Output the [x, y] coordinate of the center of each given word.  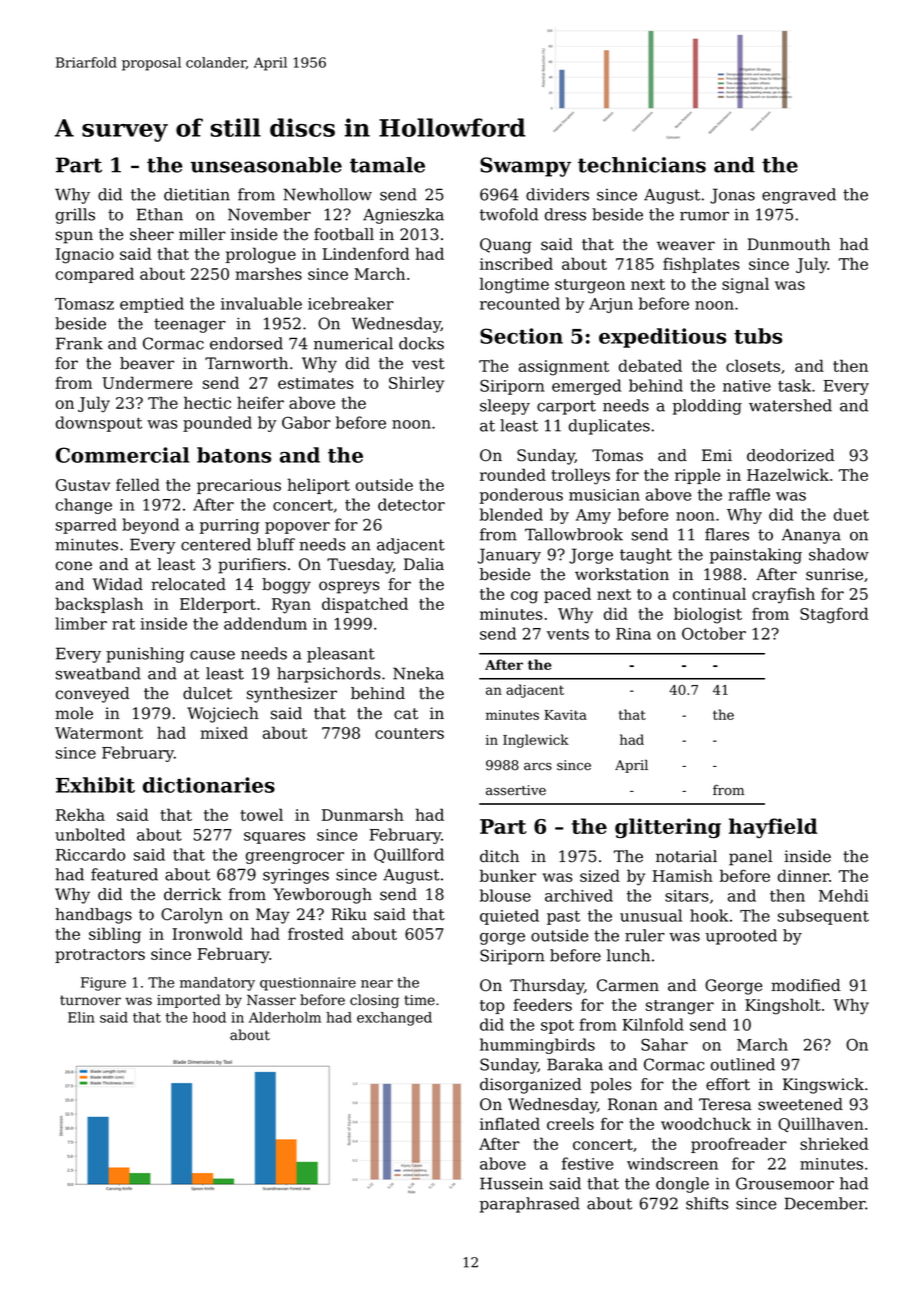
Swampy [525, 167]
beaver [147, 363]
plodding [707, 407]
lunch [628, 955]
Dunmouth [788, 244]
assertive [516, 790]
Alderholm [285, 1017]
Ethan [160, 214]
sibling [115, 935]
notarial [686, 856]
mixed [224, 732]
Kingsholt [783, 1006]
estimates [316, 383]
